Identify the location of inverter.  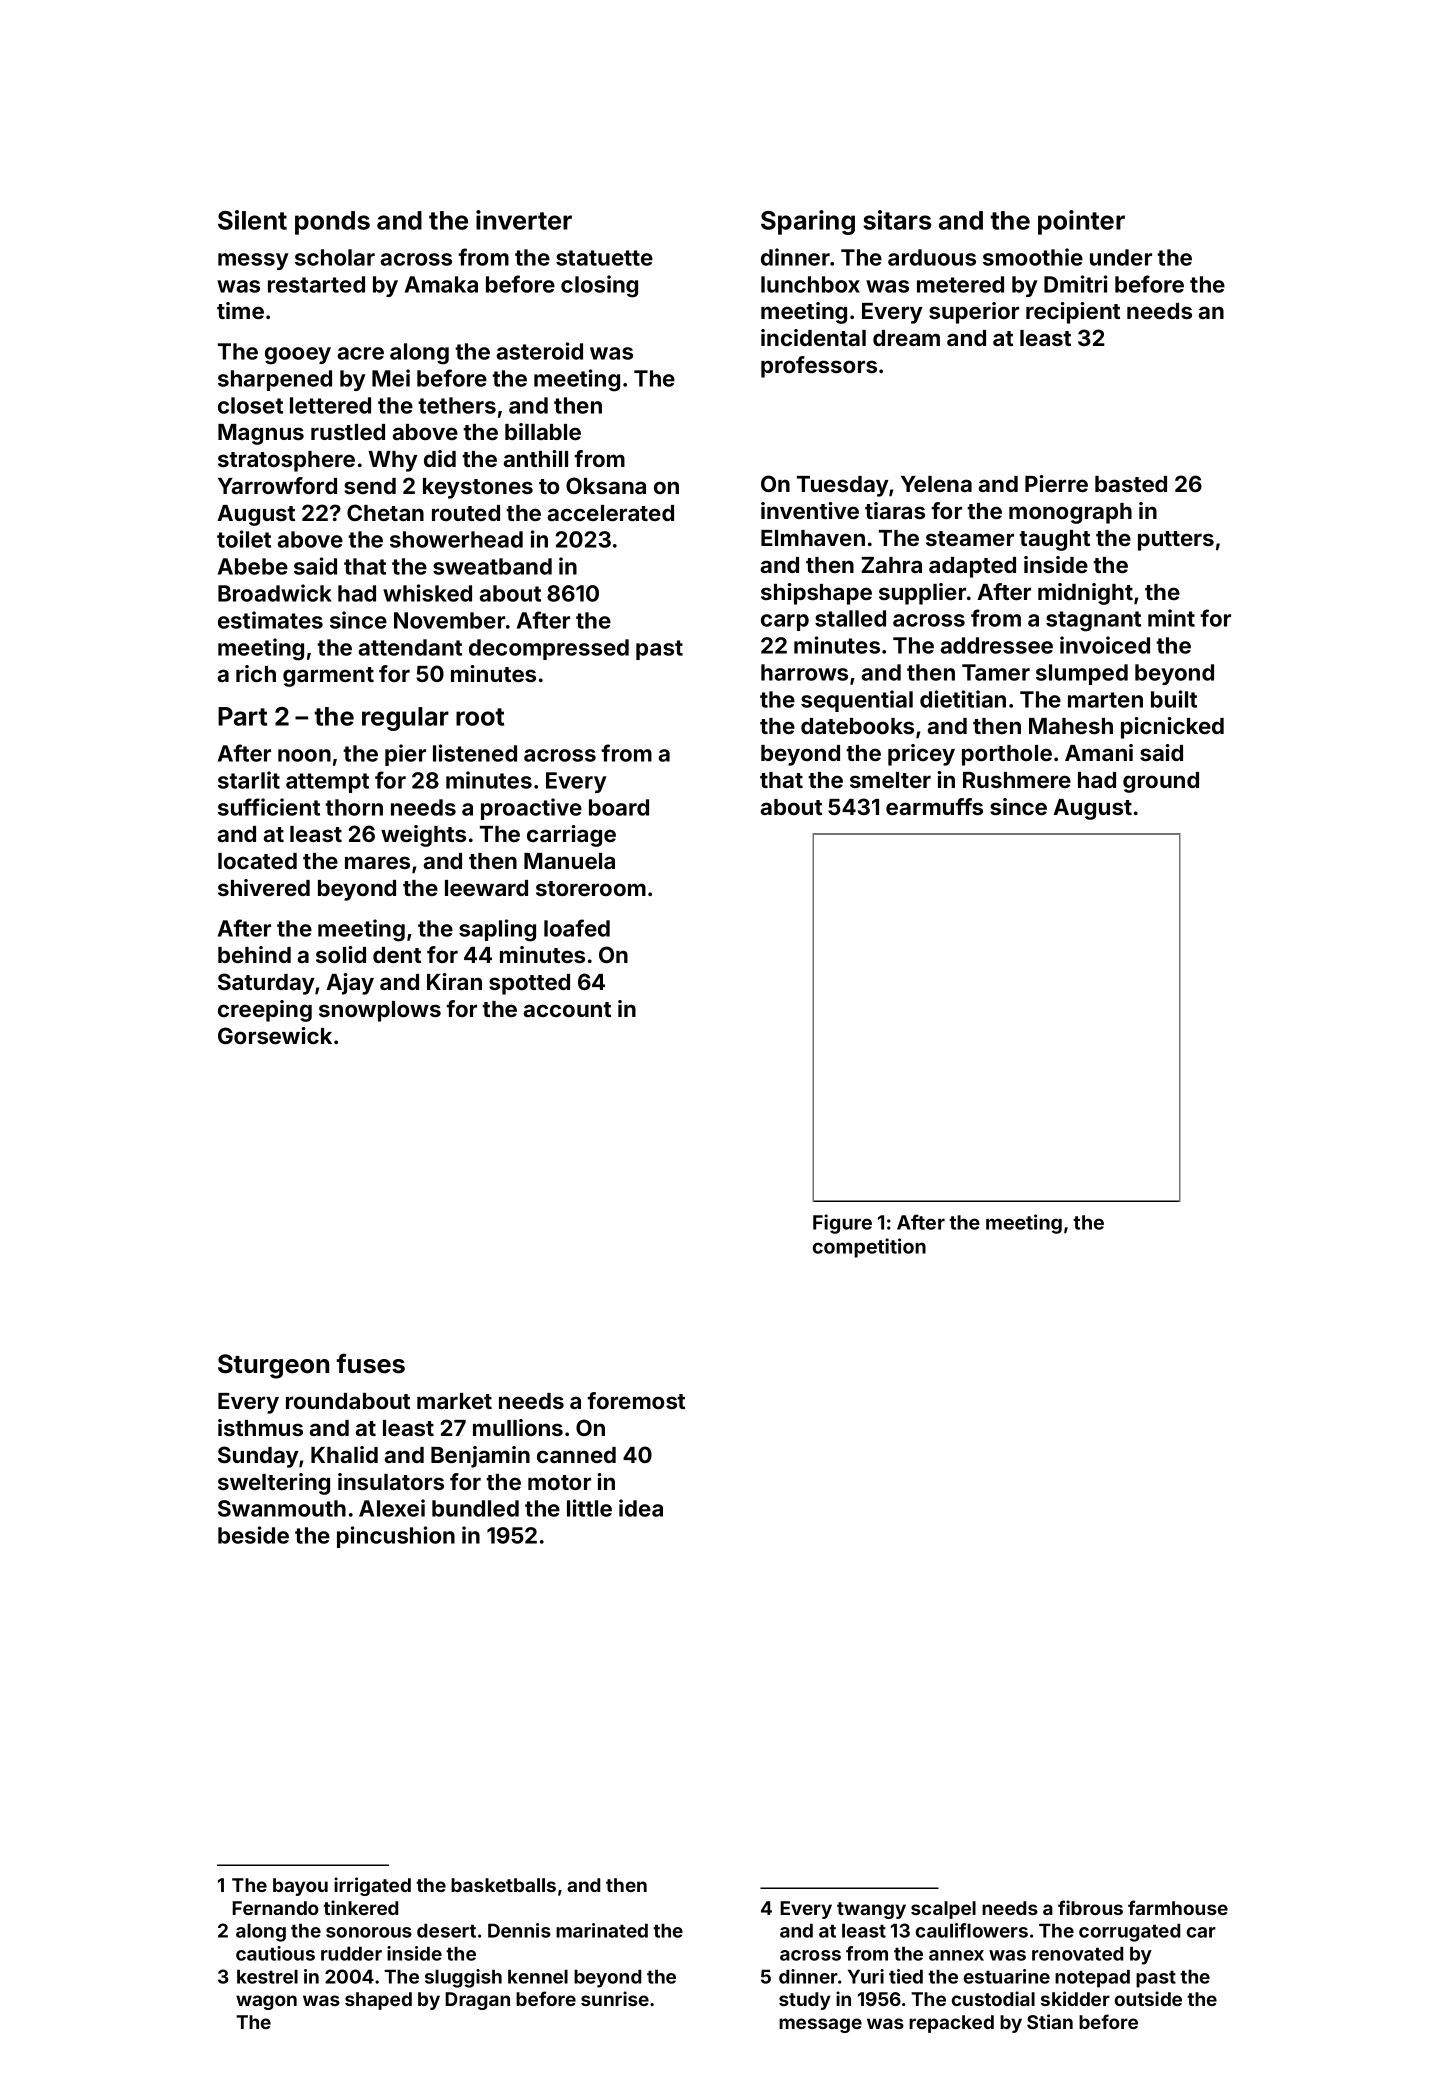
(524, 220).
